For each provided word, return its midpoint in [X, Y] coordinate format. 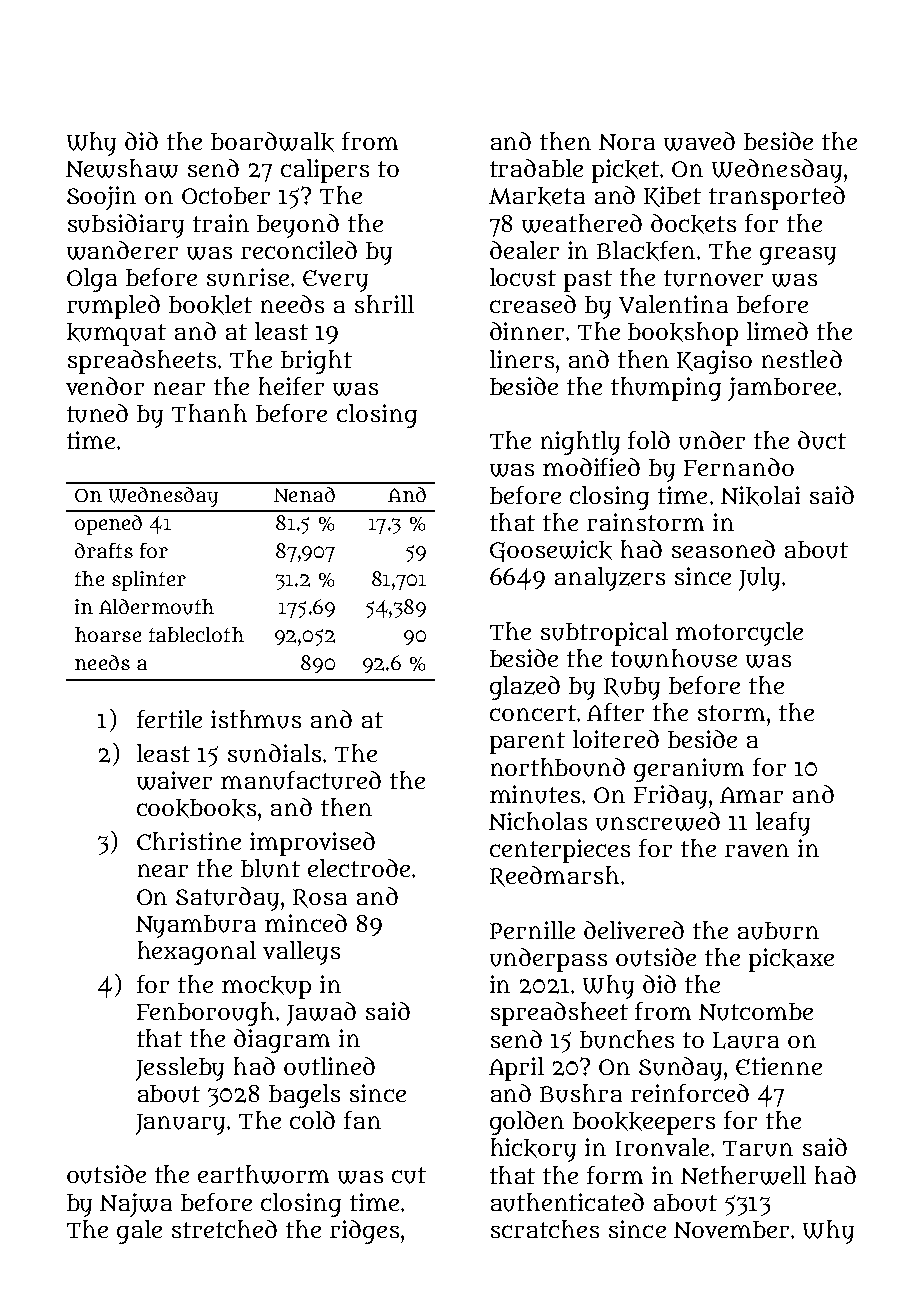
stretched [224, 1229]
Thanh [209, 413]
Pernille [532, 930]
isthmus [256, 719]
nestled [802, 359]
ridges [364, 1232]
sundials [274, 753]
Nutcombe [756, 1012]
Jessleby [180, 1069]
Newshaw [122, 168]
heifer [291, 386]
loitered [616, 739]
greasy [798, 256]
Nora [627, 142]
